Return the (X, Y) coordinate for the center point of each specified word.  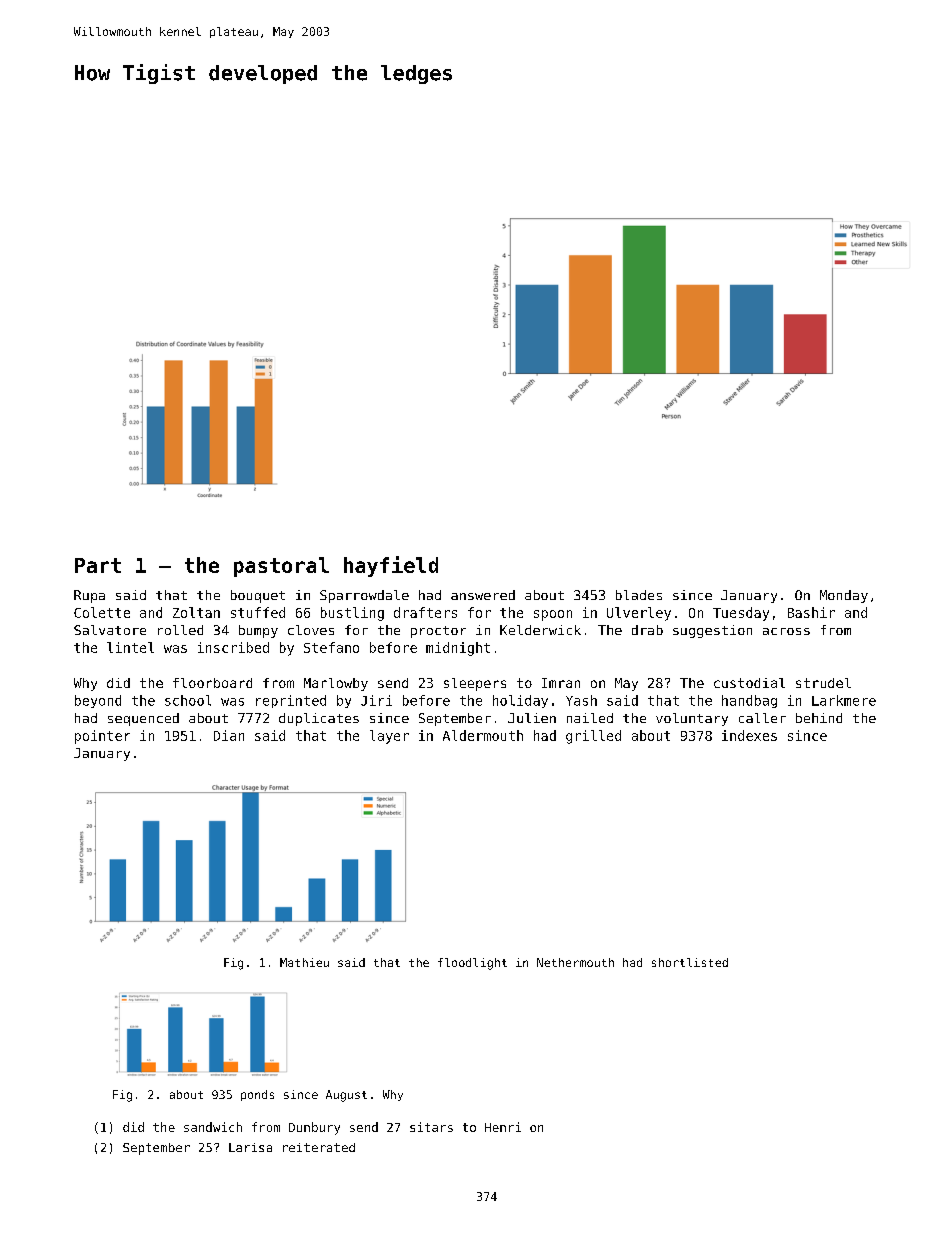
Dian (229, 735)
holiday (520, 701)
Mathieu (304, 962)
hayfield (391, 566)
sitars (431, 1127)
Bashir (811, 612)
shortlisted (690, 962)
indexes (749, 735)
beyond (98, 701)
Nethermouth (575, 962)
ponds (257, 1095)
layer (389, 737)
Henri (503, 1127)
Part (98, 565)
